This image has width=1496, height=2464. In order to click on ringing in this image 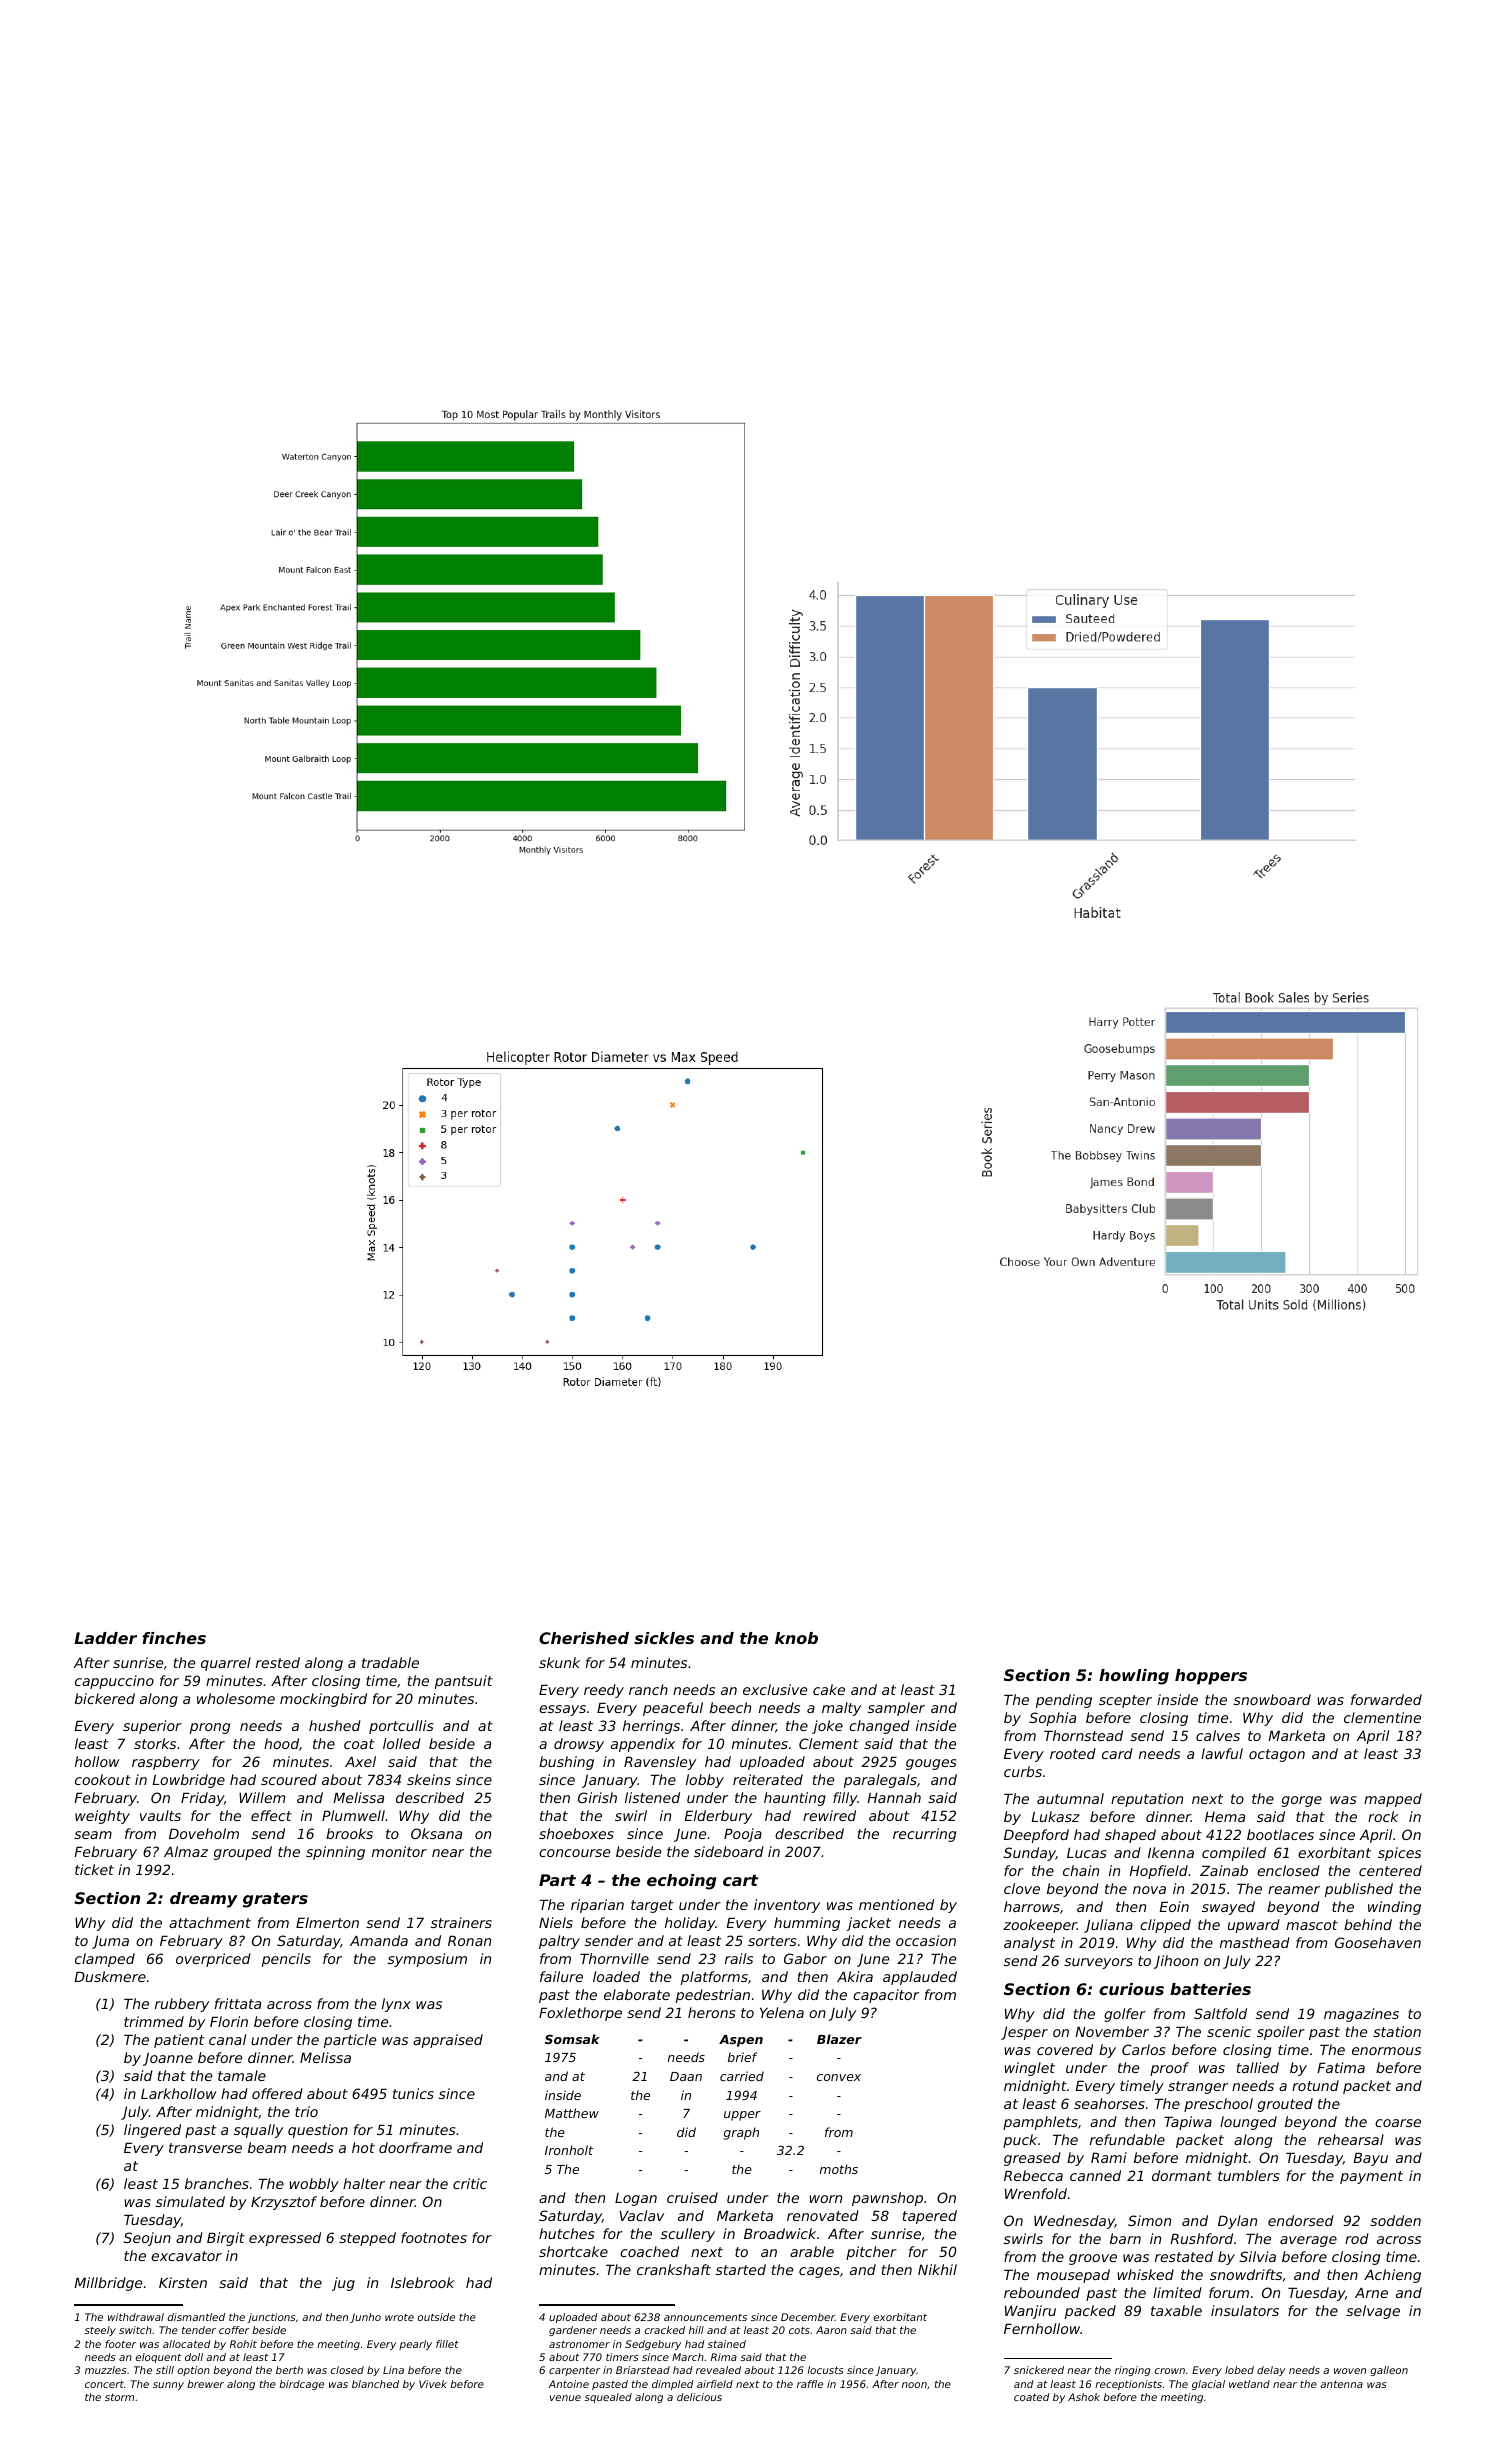, I will do `click(1133, 2371)`.
